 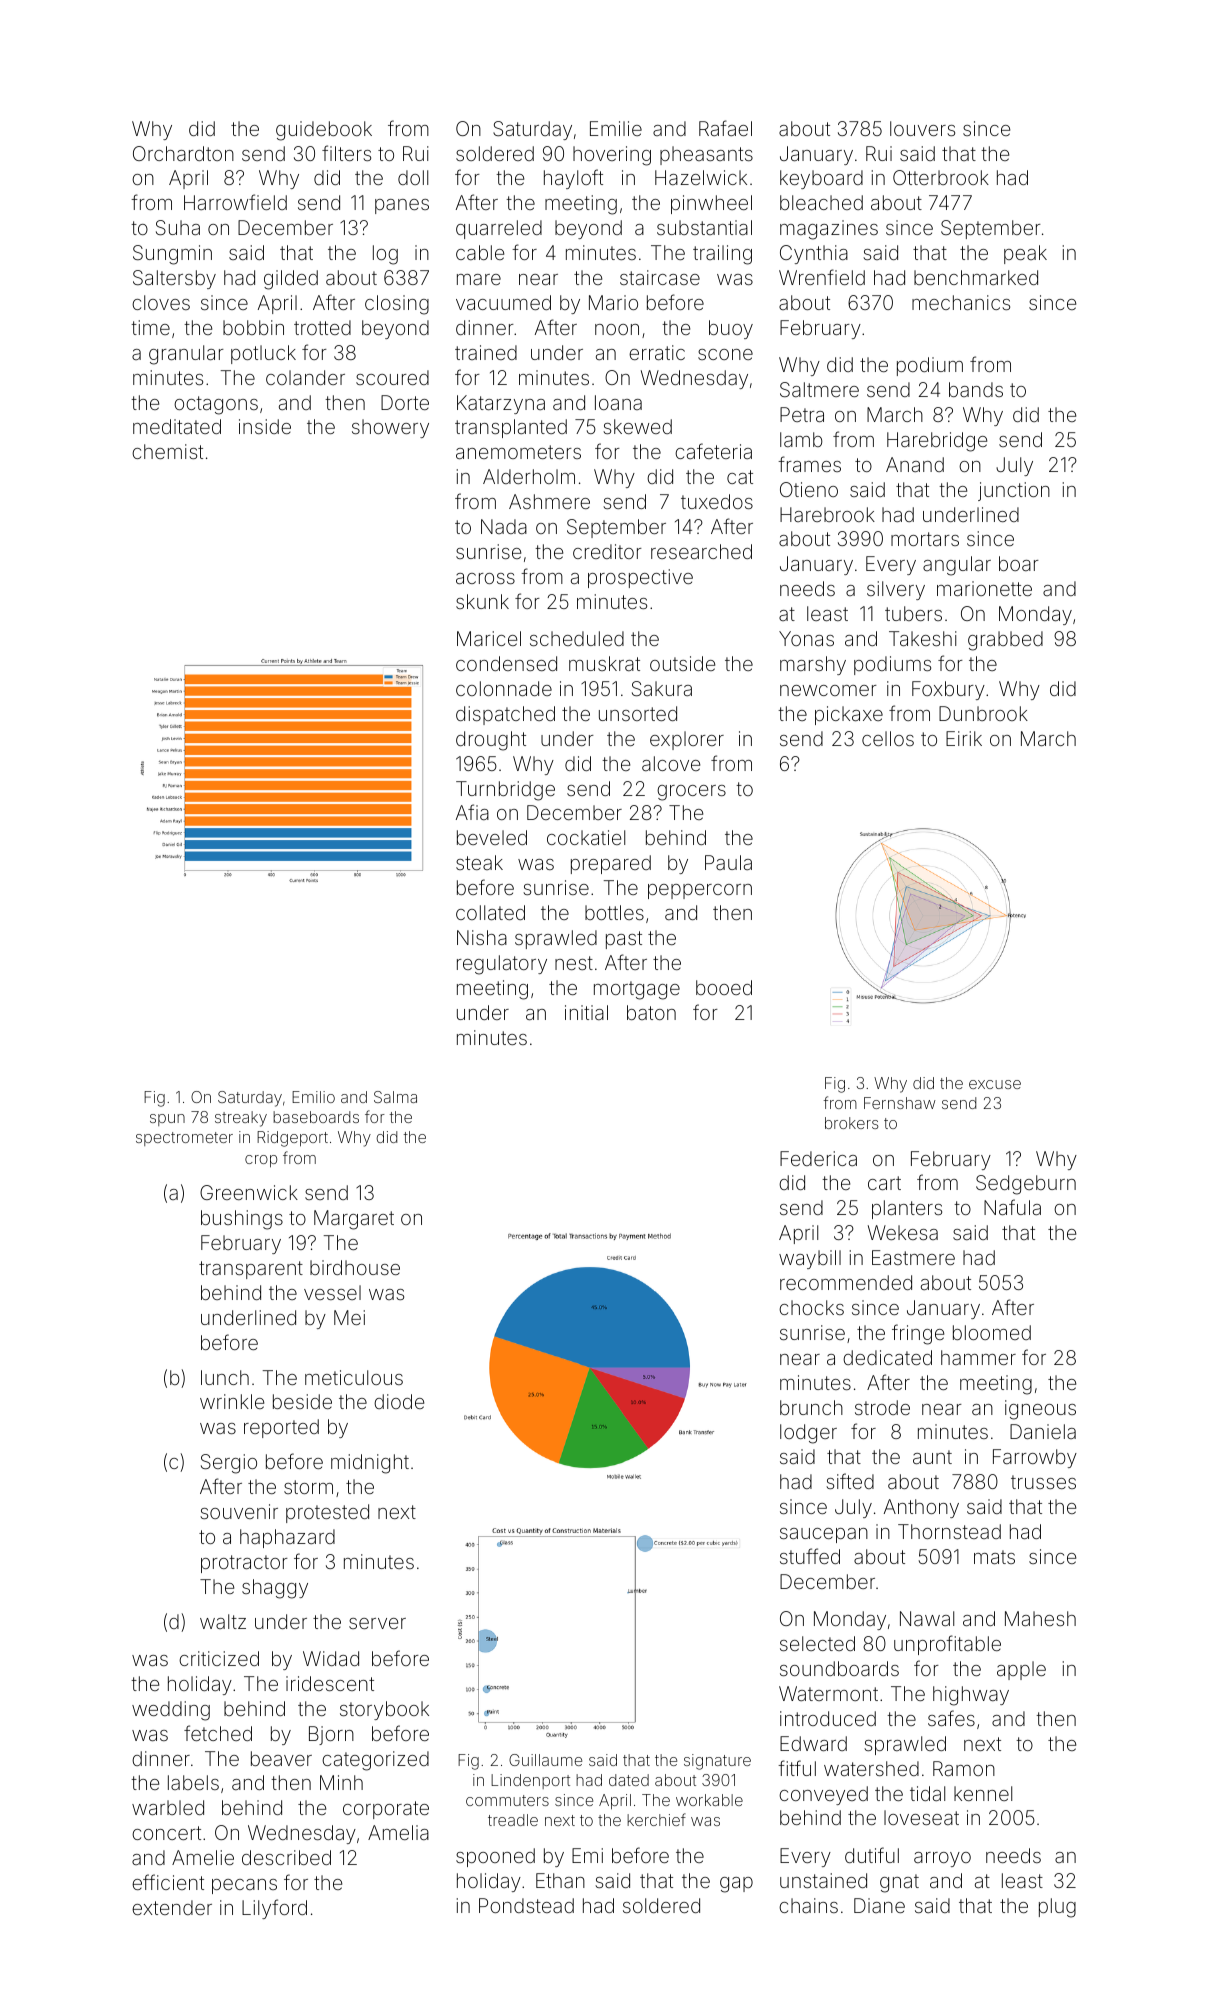 I want to click on midnight, so click(x=370, y=1464).
